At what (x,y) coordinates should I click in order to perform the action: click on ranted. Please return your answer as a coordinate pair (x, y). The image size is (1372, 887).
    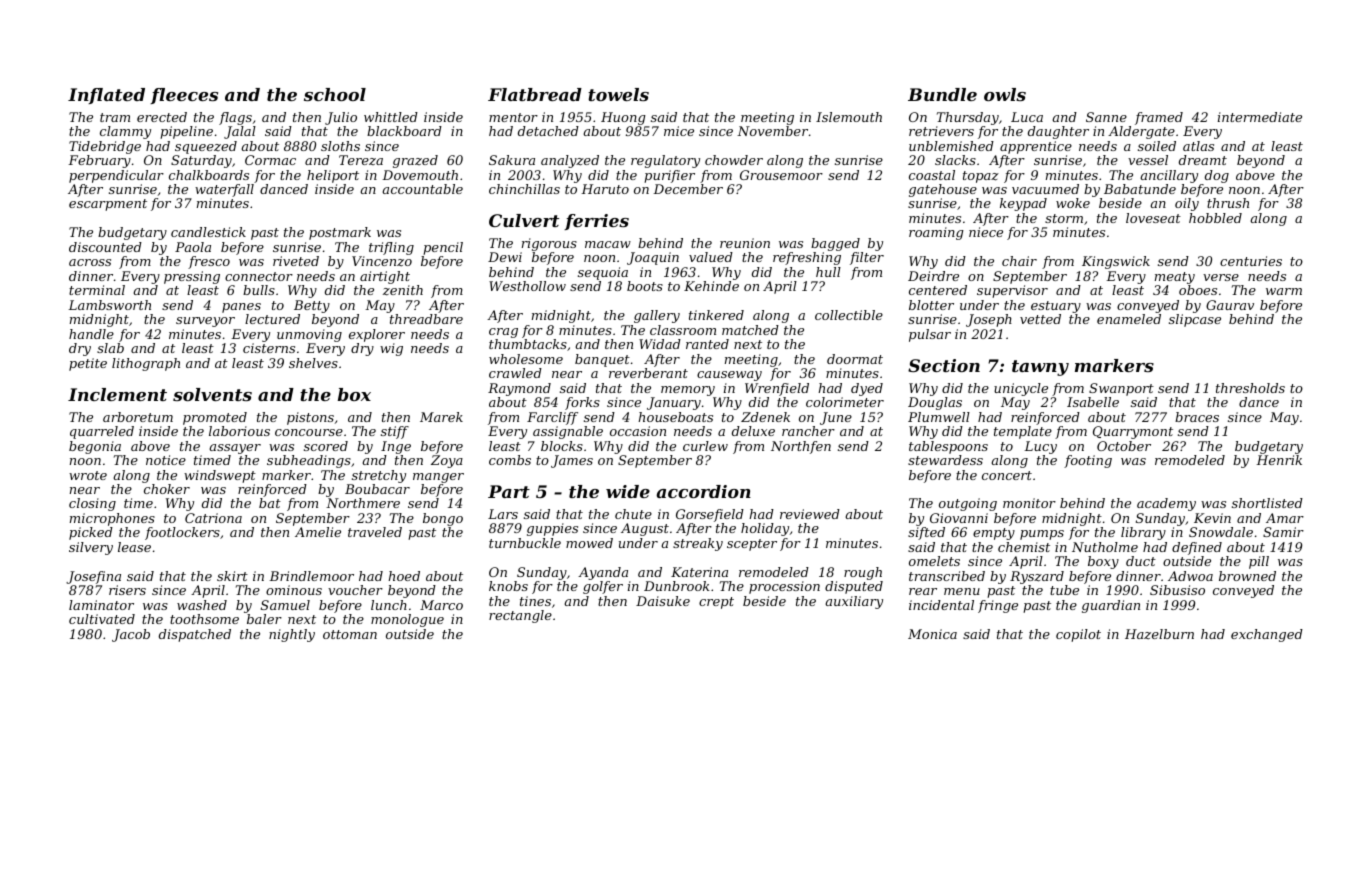
    Looking at the image, I should click on (707, 344).
